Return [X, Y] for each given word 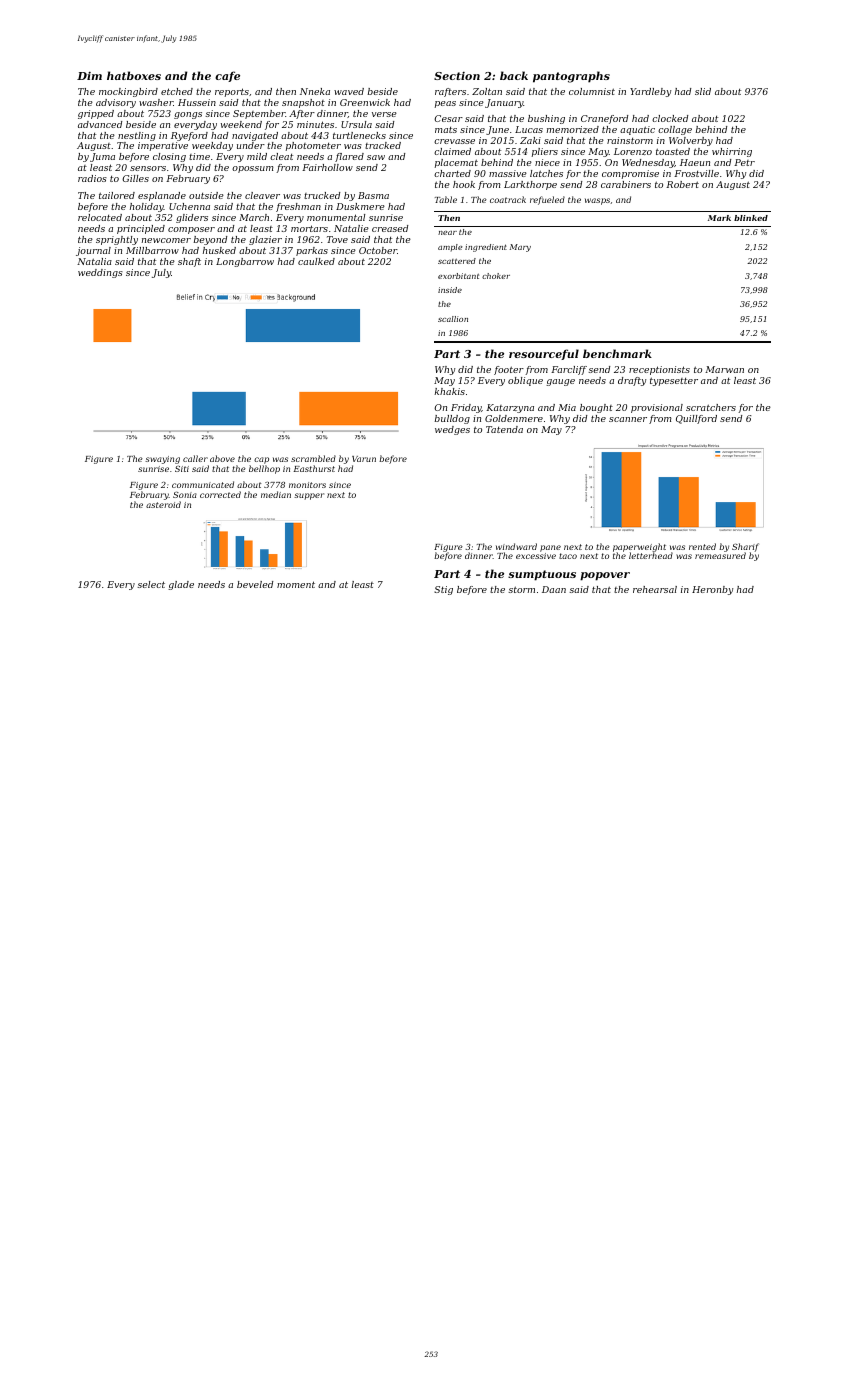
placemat [456, 163]
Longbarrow [245, 262]
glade [181, 585]
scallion [453, 319]
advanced [100, 124]
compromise [630, 174]
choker [496, 276]
